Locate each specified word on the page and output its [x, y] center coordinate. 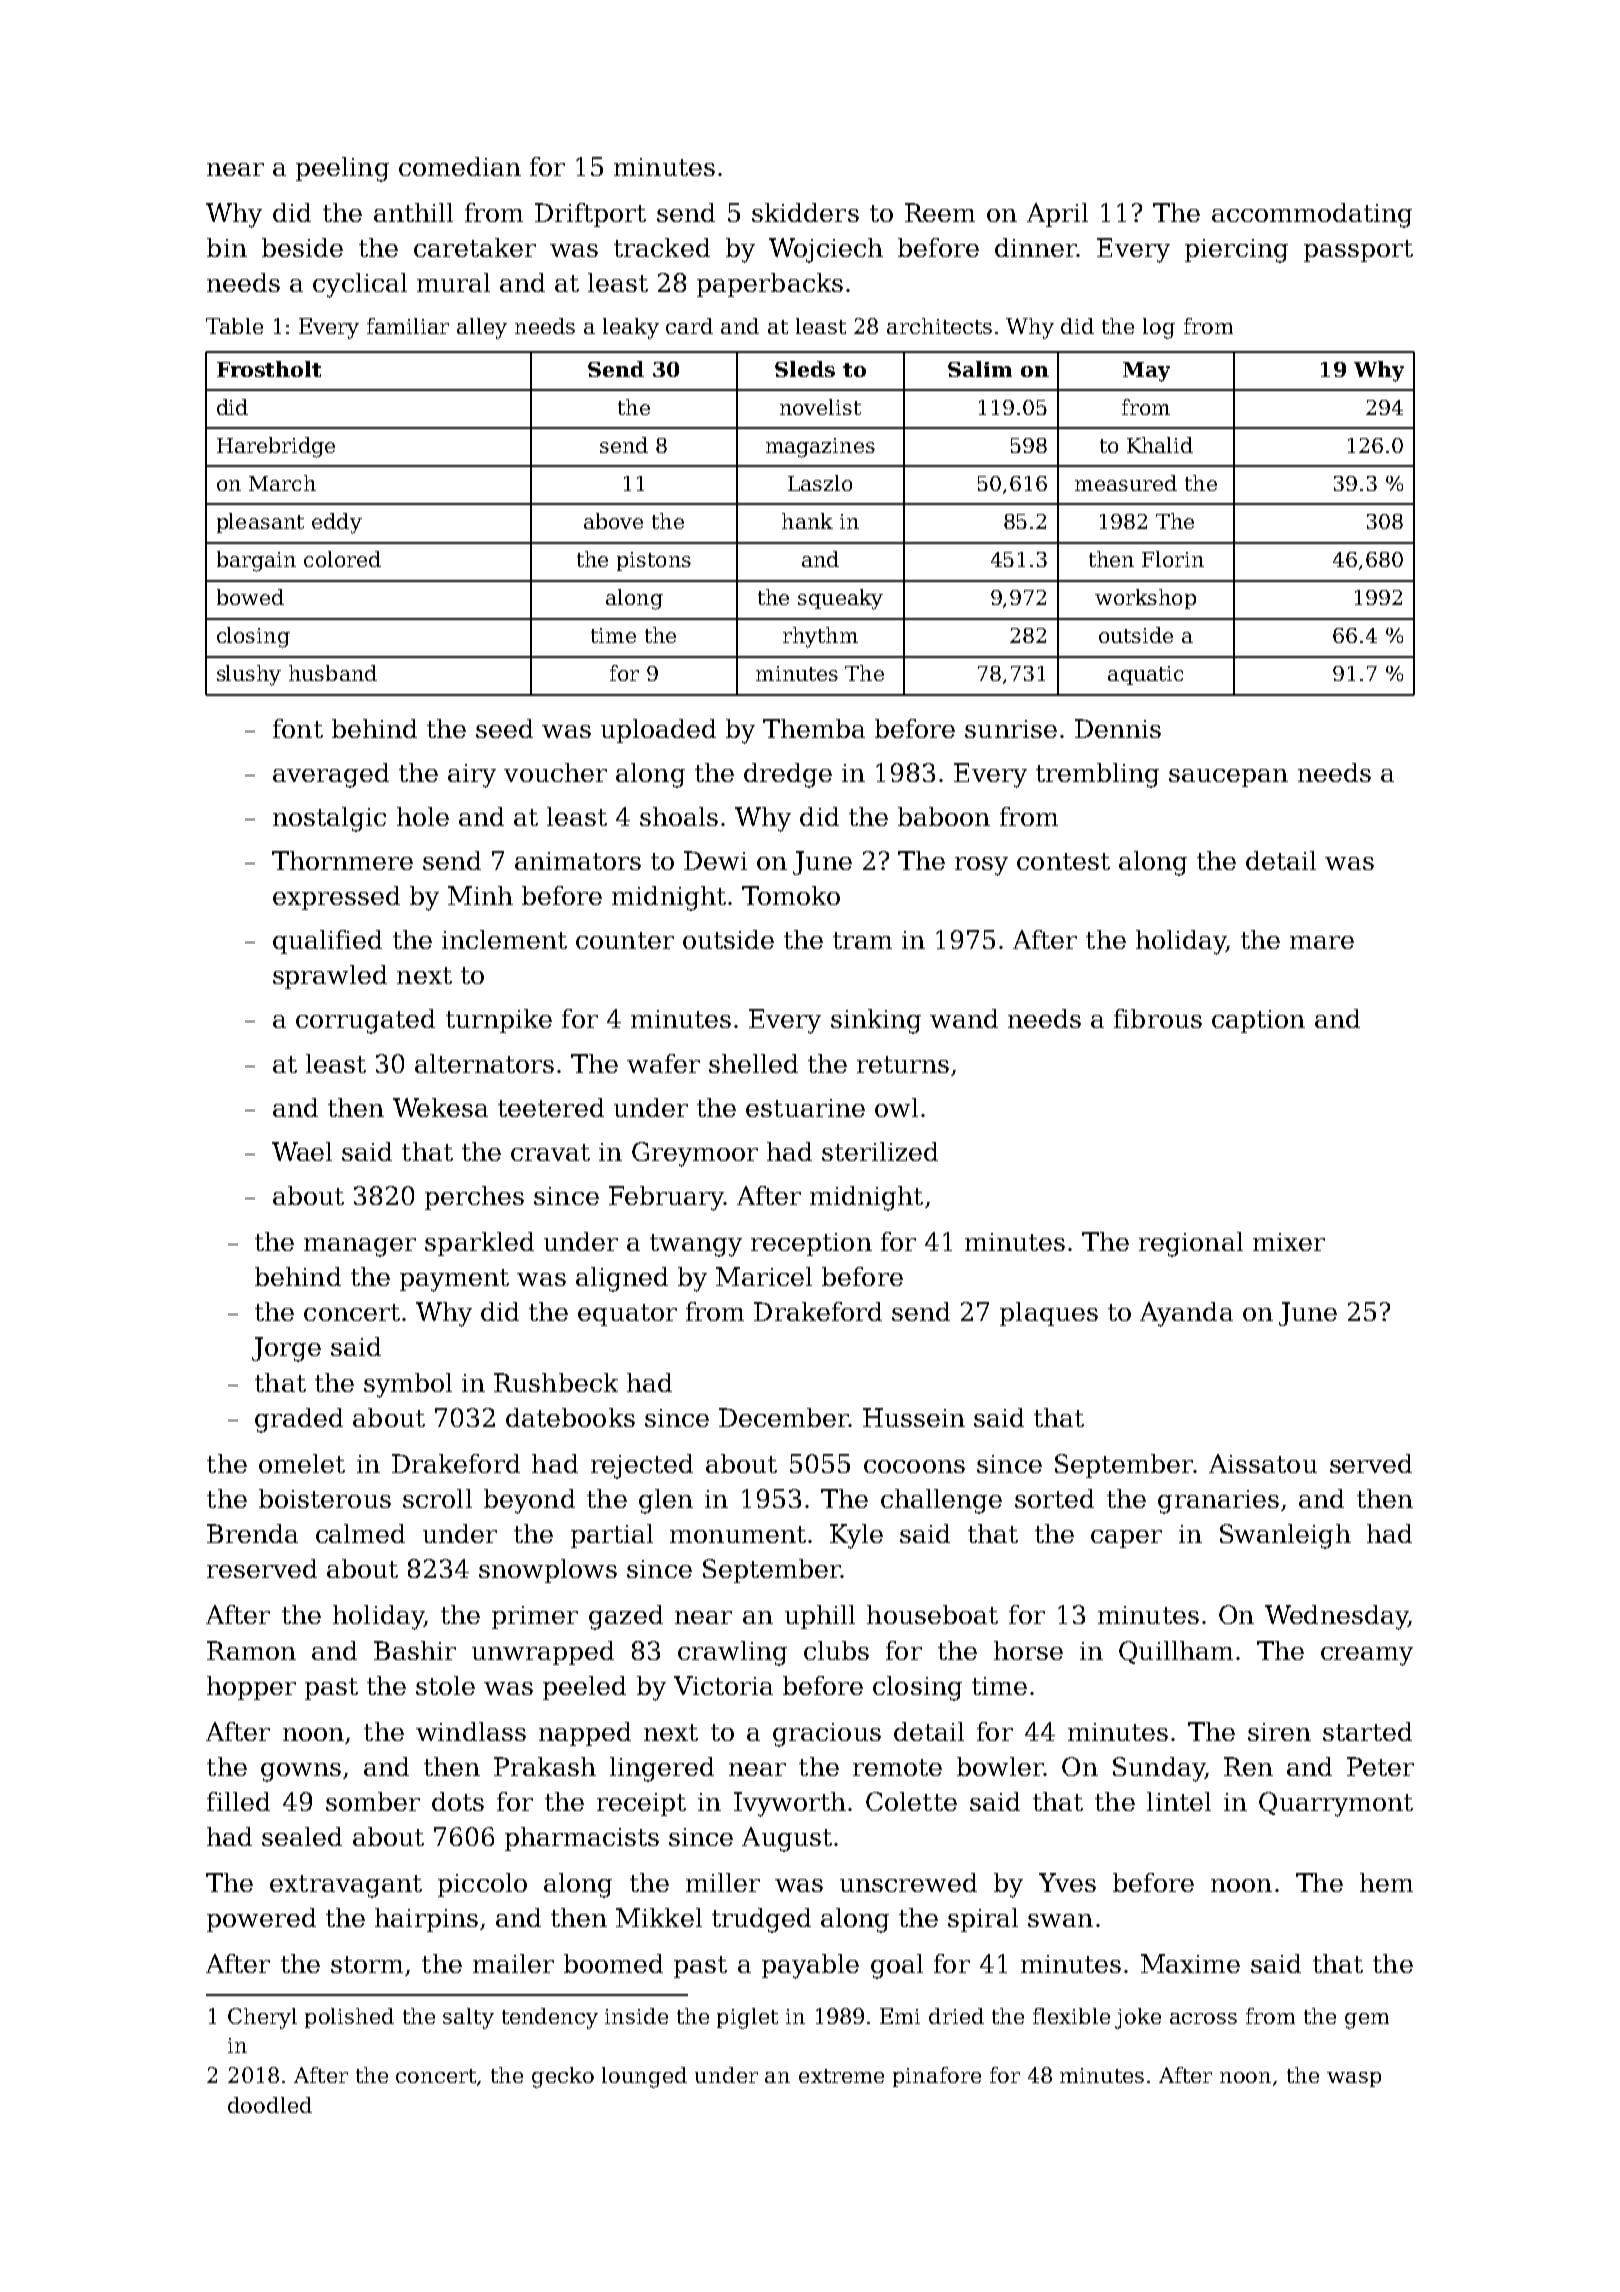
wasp [1354, 2079]
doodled [270, 2105]
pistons [654, 561]
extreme [841, 2076]
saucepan [1228, 778]
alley [482, 328]
